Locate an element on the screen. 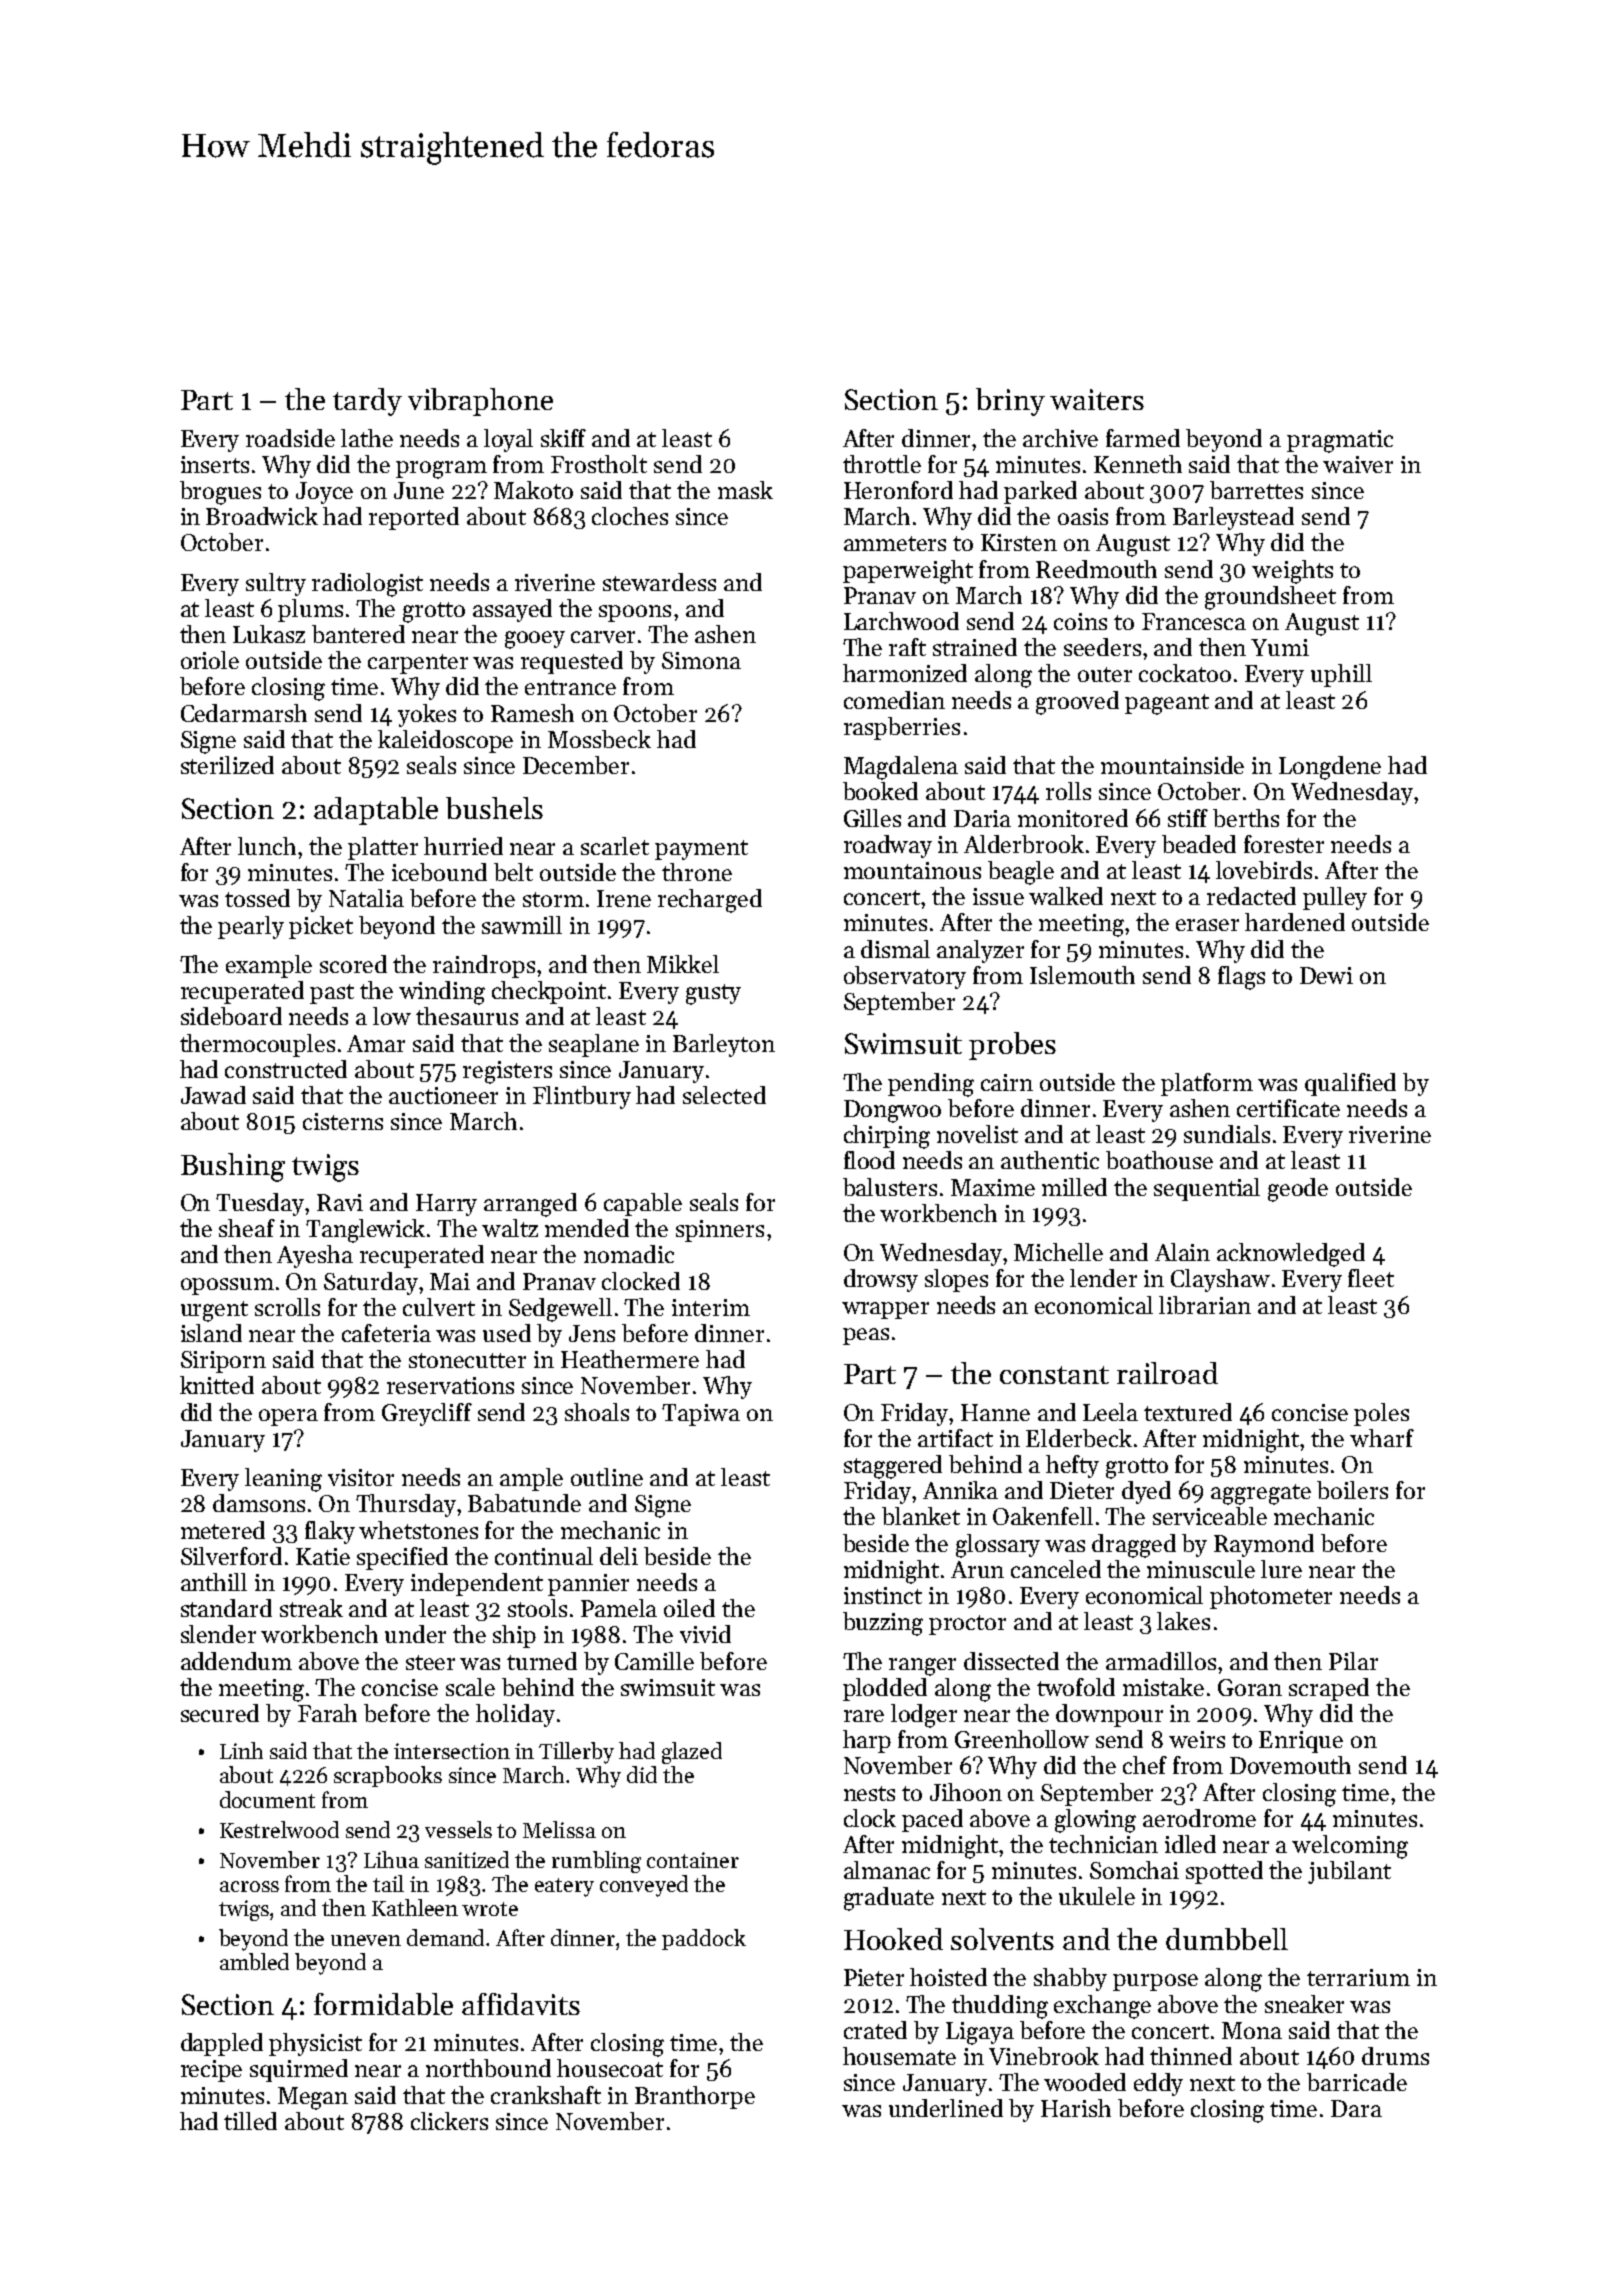  waiver is located at coordinates (1358, 464).
